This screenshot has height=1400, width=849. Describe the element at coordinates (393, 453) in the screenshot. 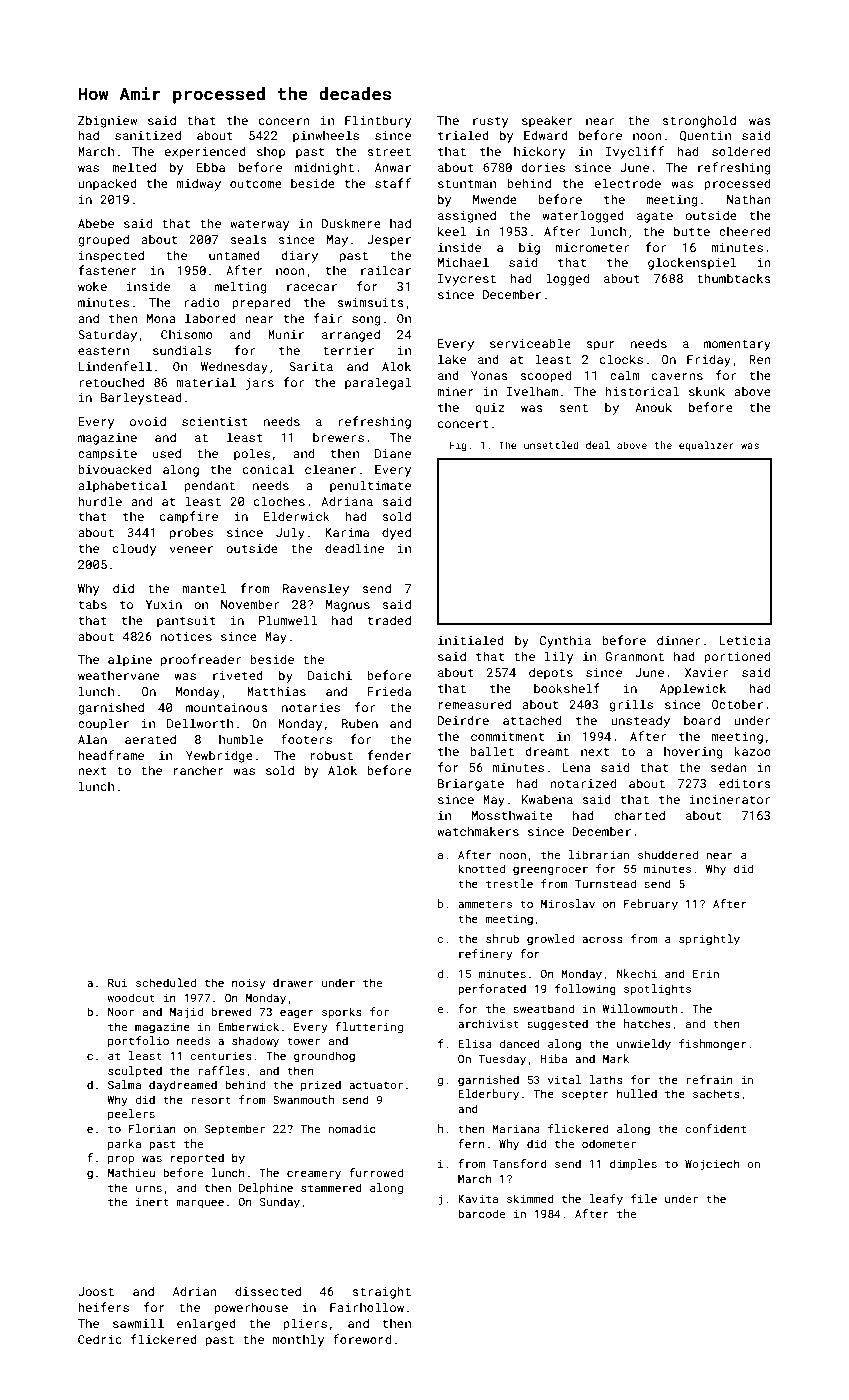

I see `Diane` at that location.
